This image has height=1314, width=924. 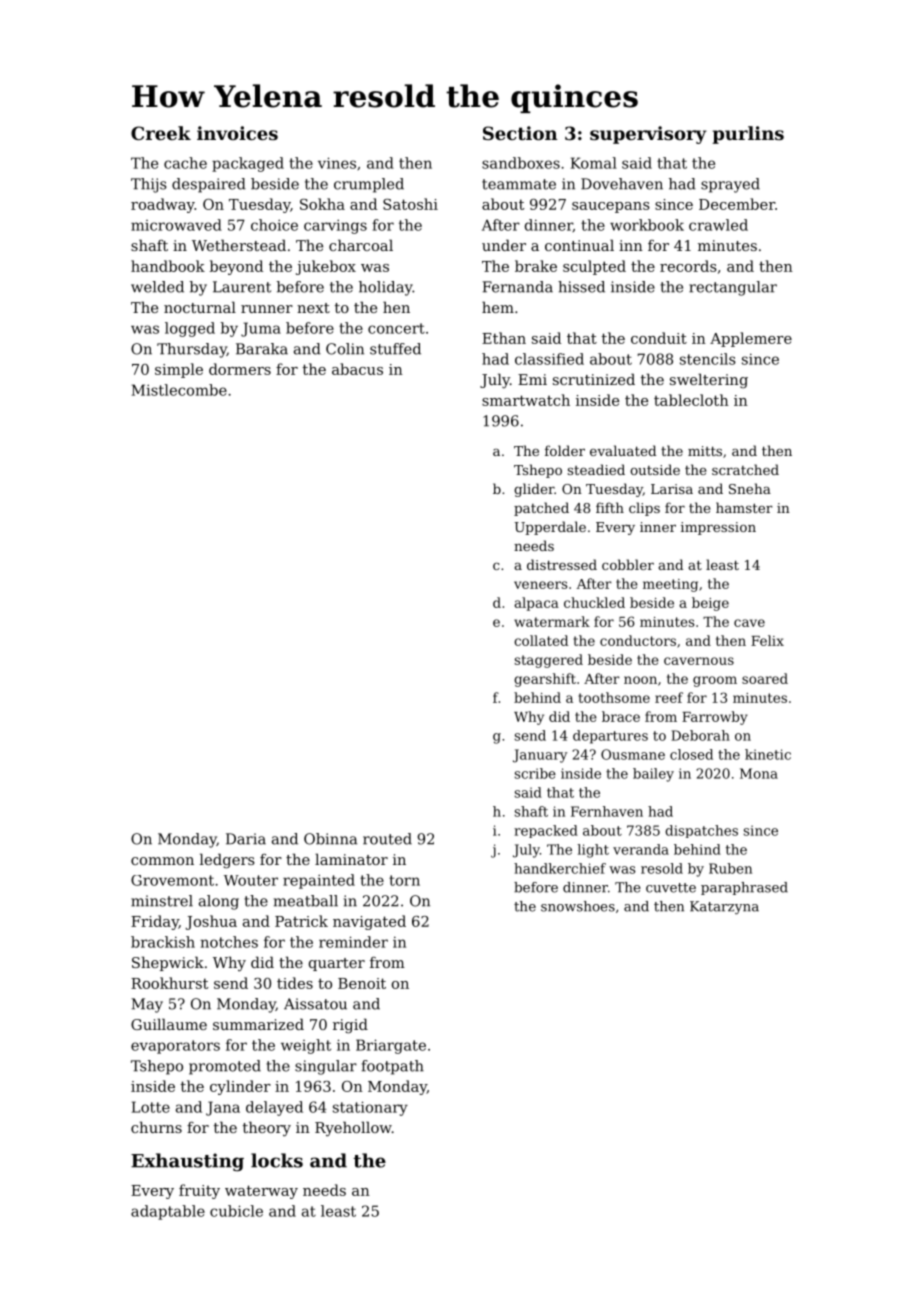 What do you see at coordinates (179, 390) in the image?
I see `Mistlecombe` at bounding box center [179, 390].
